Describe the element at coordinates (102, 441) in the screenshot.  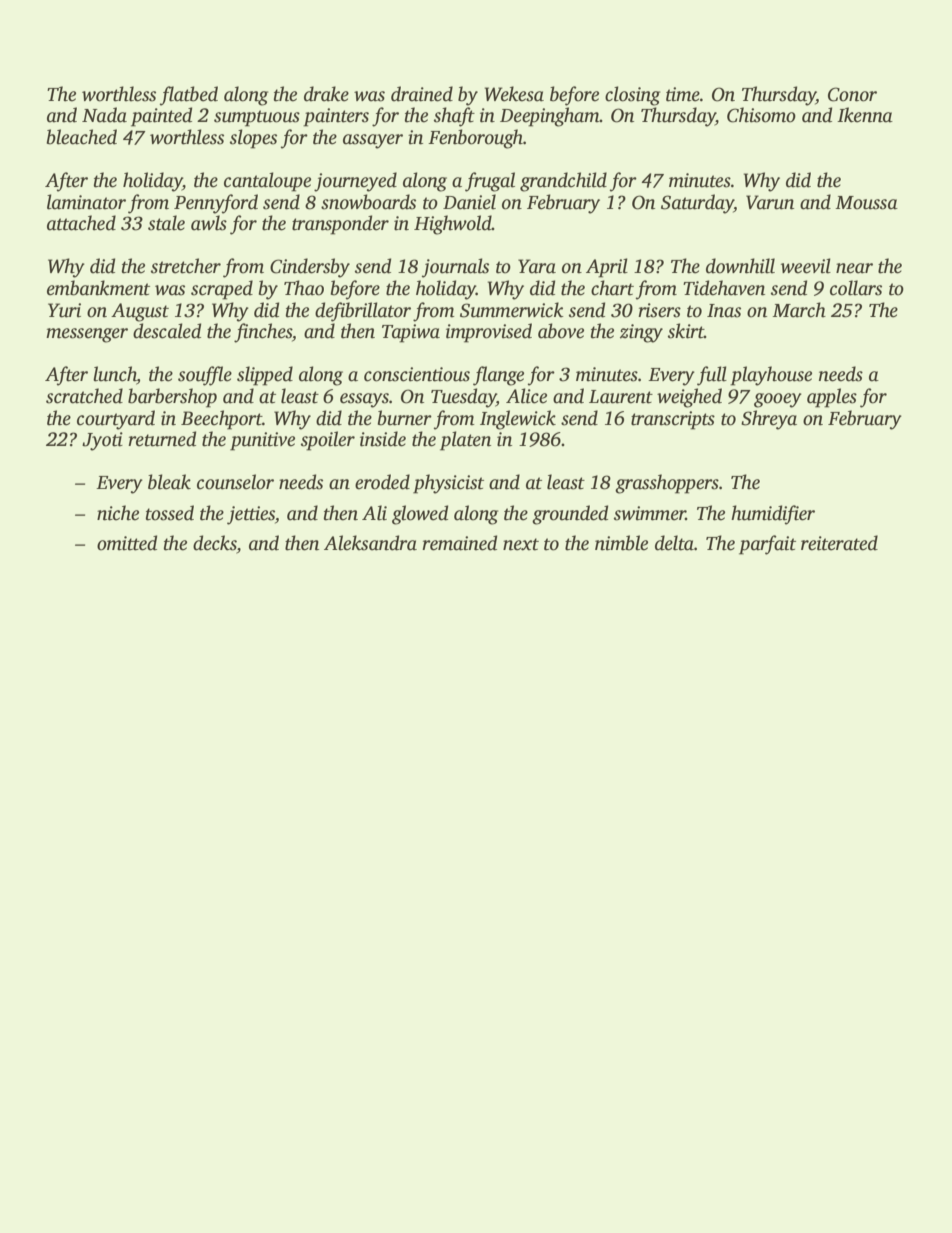
I see `Jyoti` at that location.
